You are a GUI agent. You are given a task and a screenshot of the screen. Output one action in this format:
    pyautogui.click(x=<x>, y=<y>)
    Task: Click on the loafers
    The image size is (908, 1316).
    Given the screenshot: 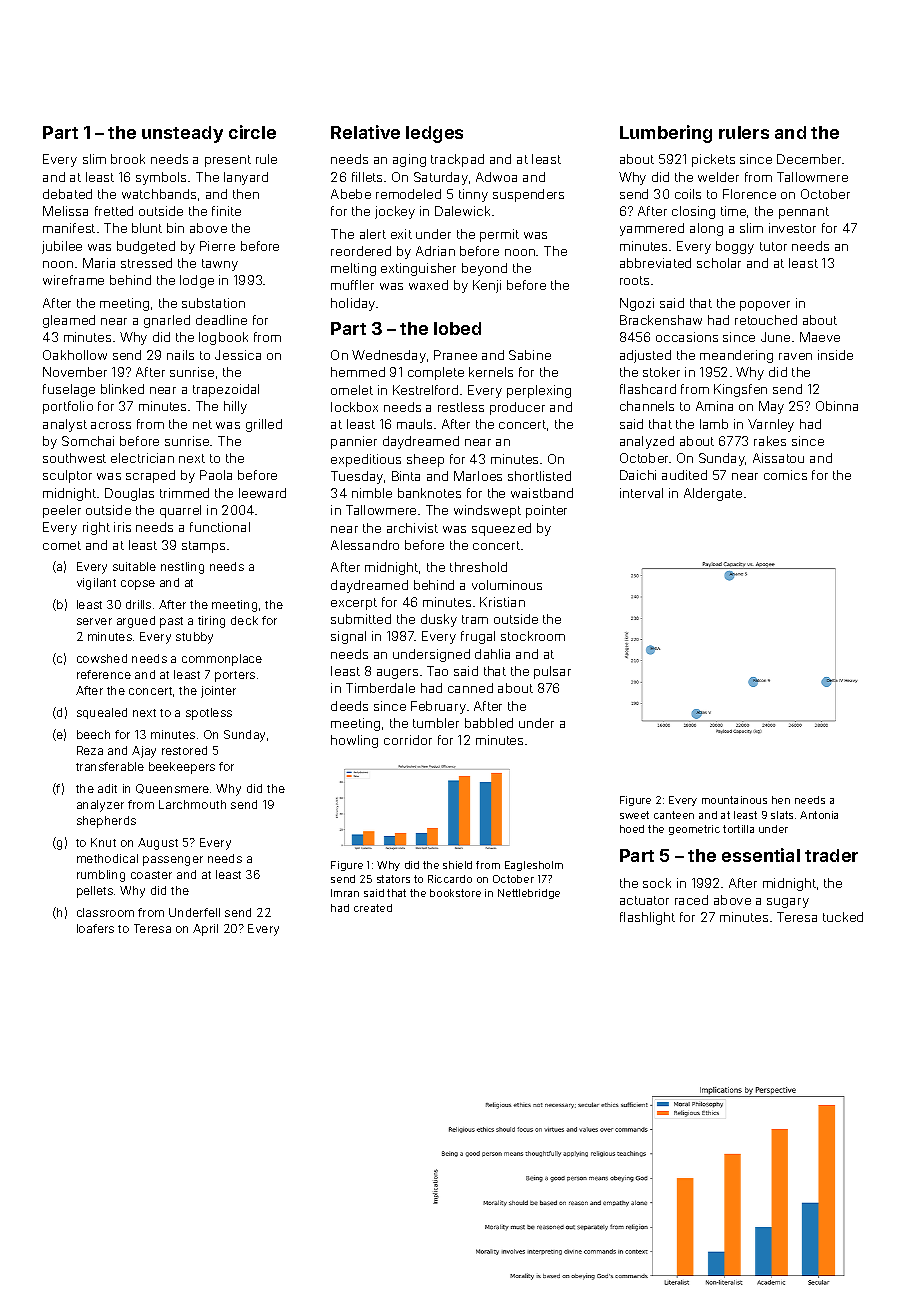 What is the action you would take?
    pyautogui.click(x=95, y=928)
